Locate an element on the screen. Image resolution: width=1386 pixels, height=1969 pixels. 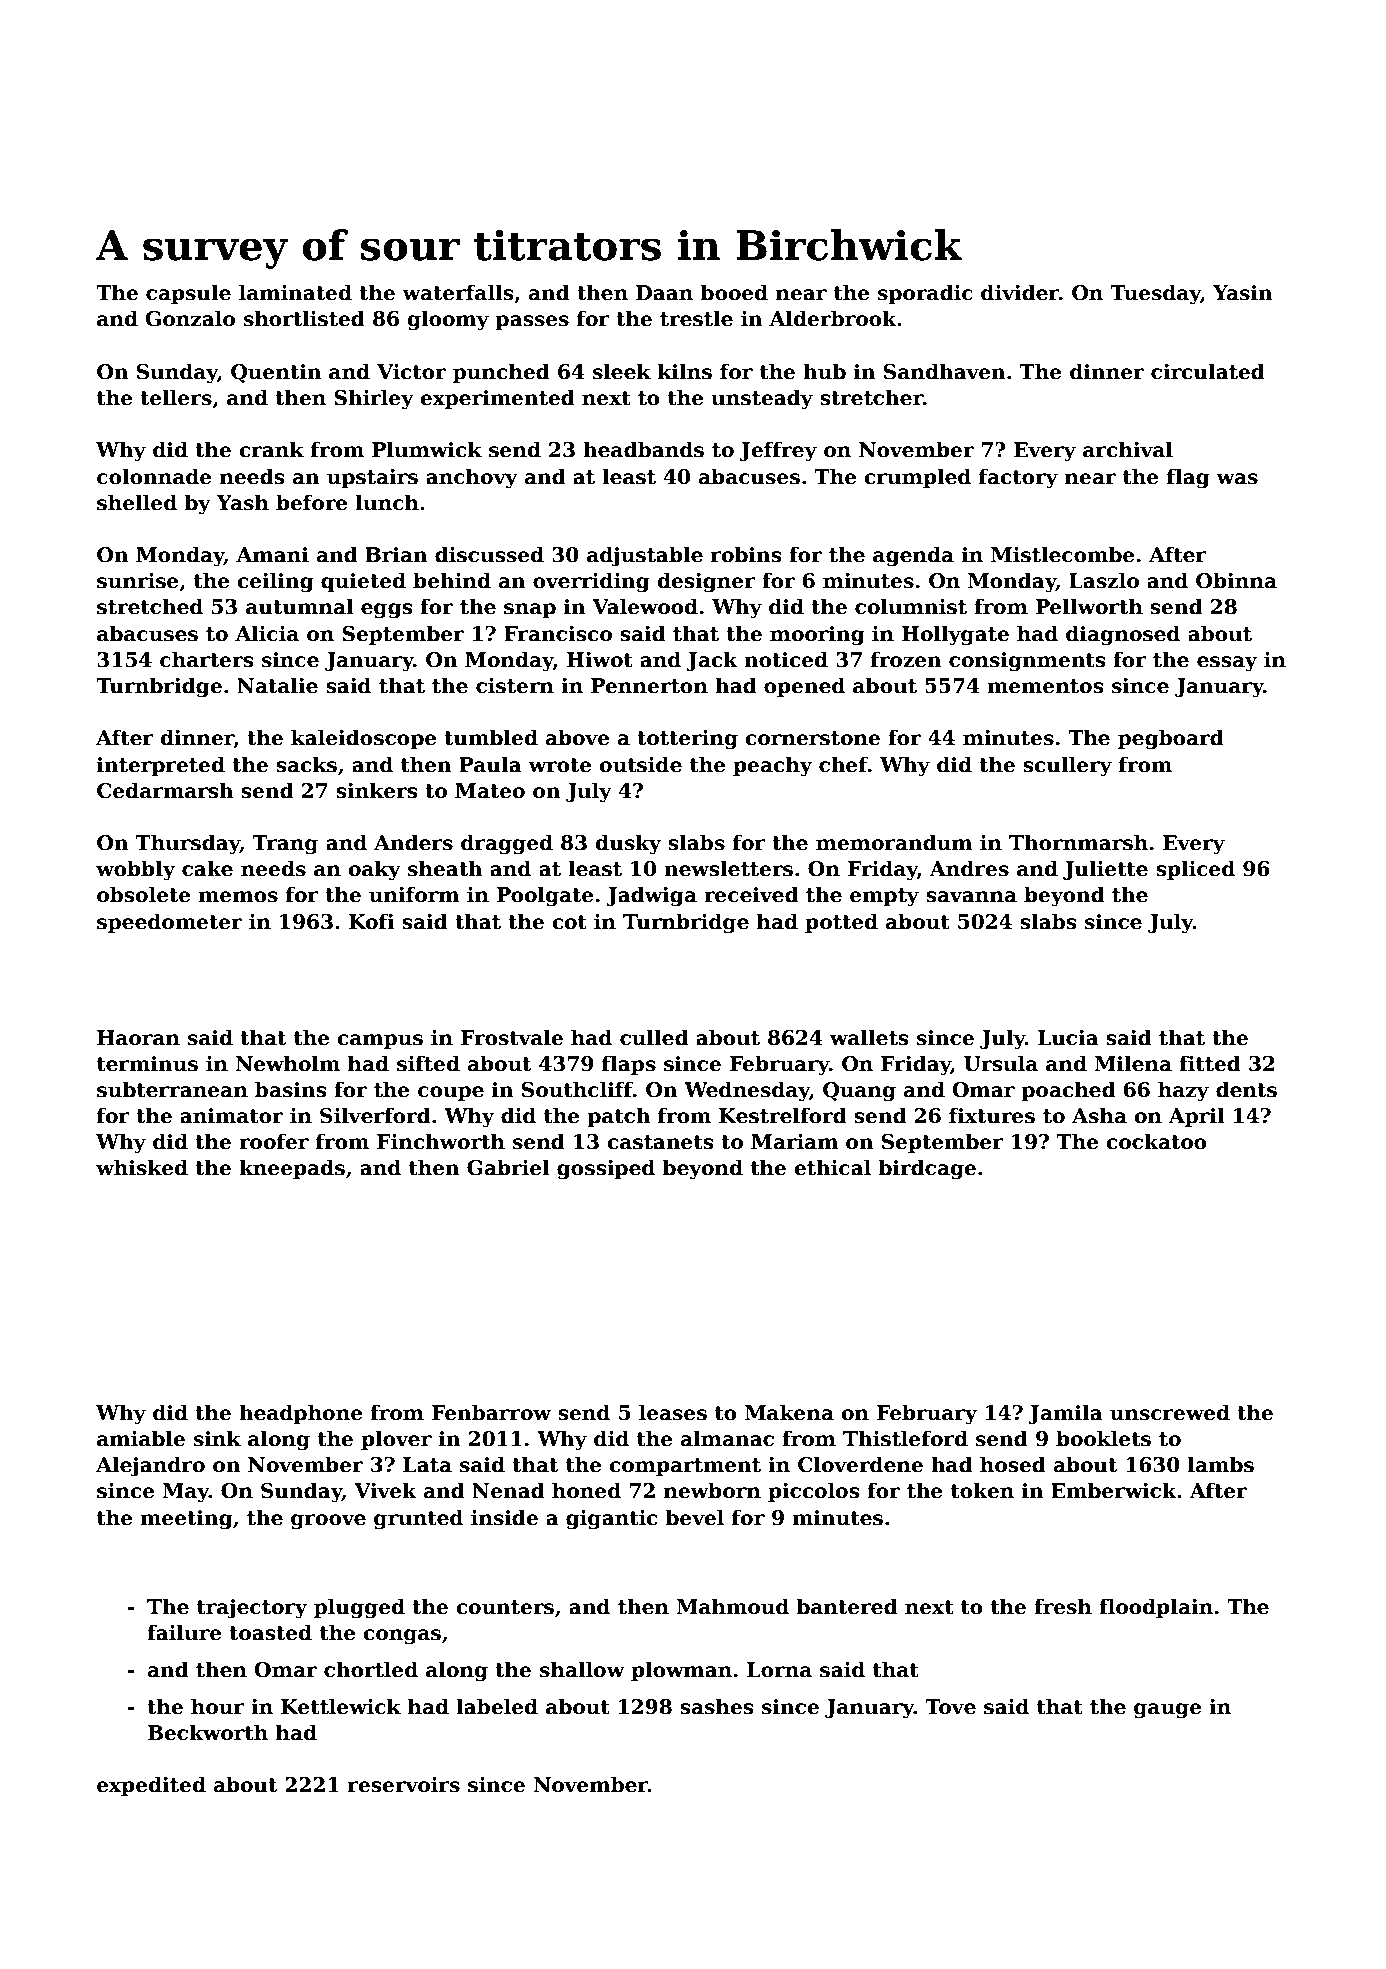
Daan is located at coordinates (664, 293).
